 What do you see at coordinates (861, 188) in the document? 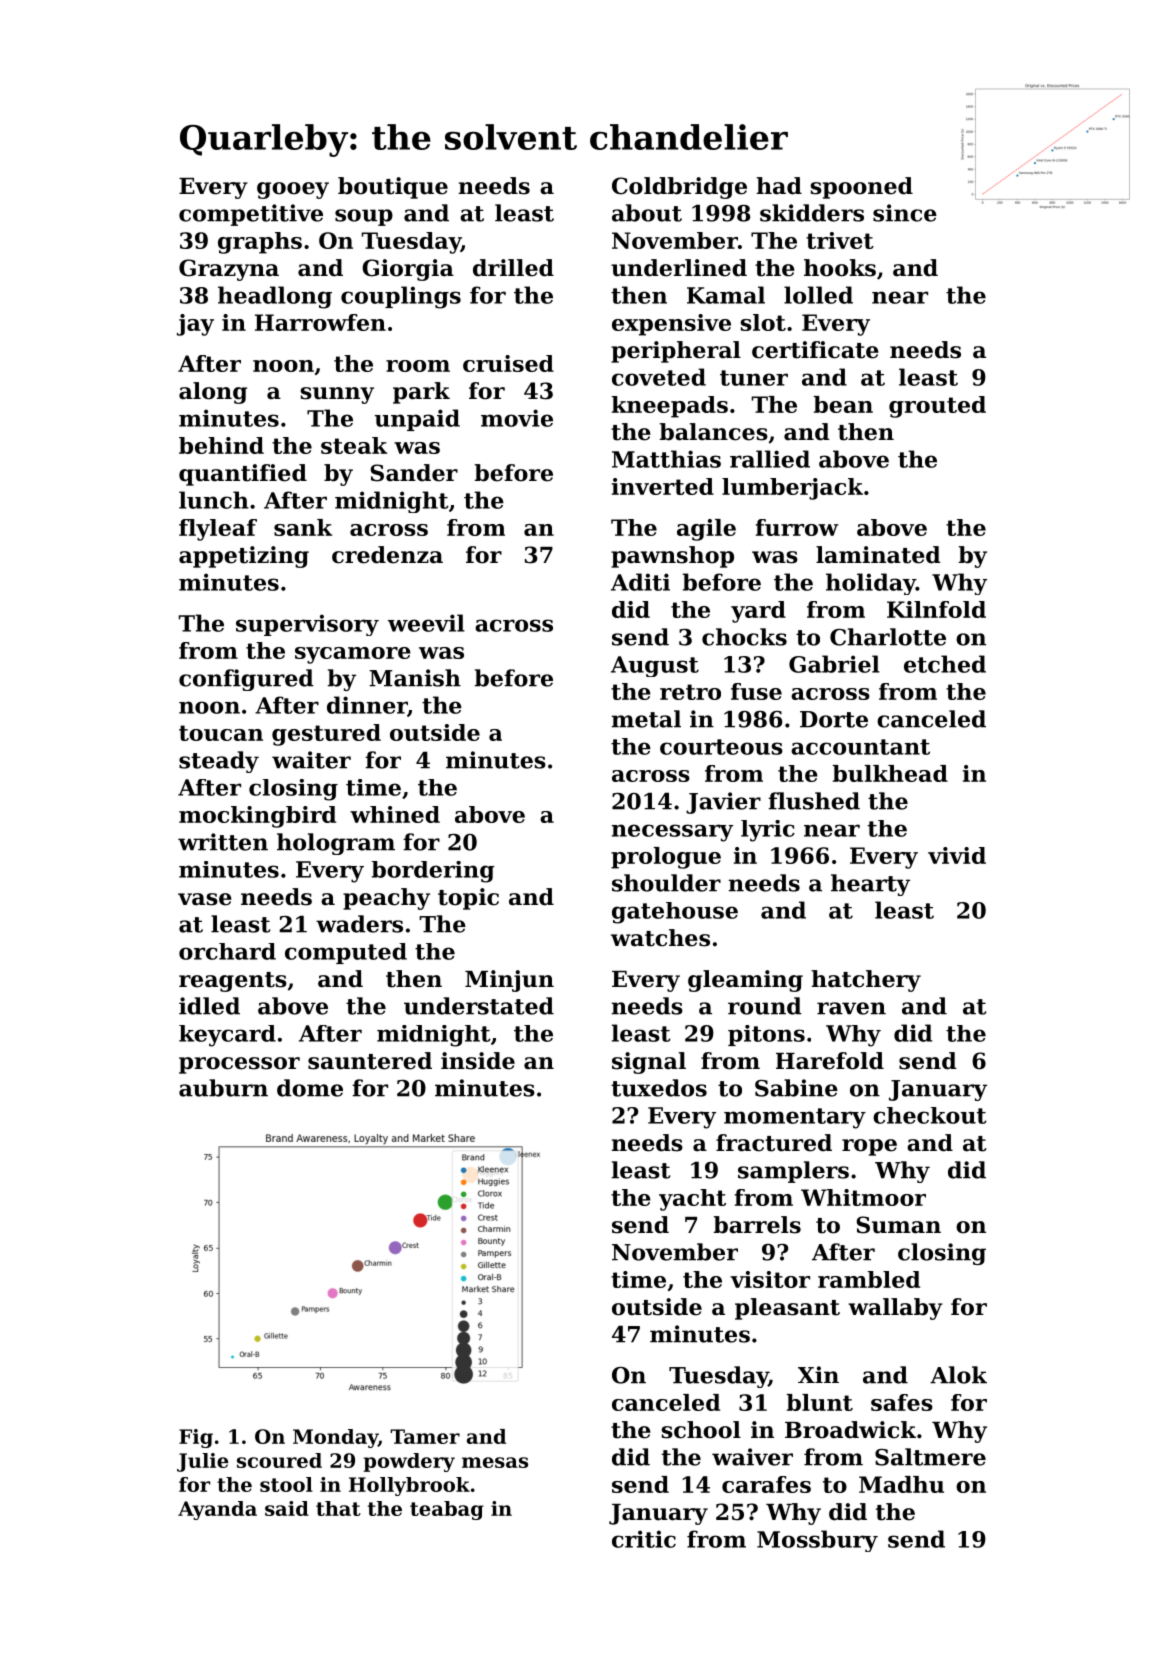
I see `spooned` at bounding box center [861, 188].
